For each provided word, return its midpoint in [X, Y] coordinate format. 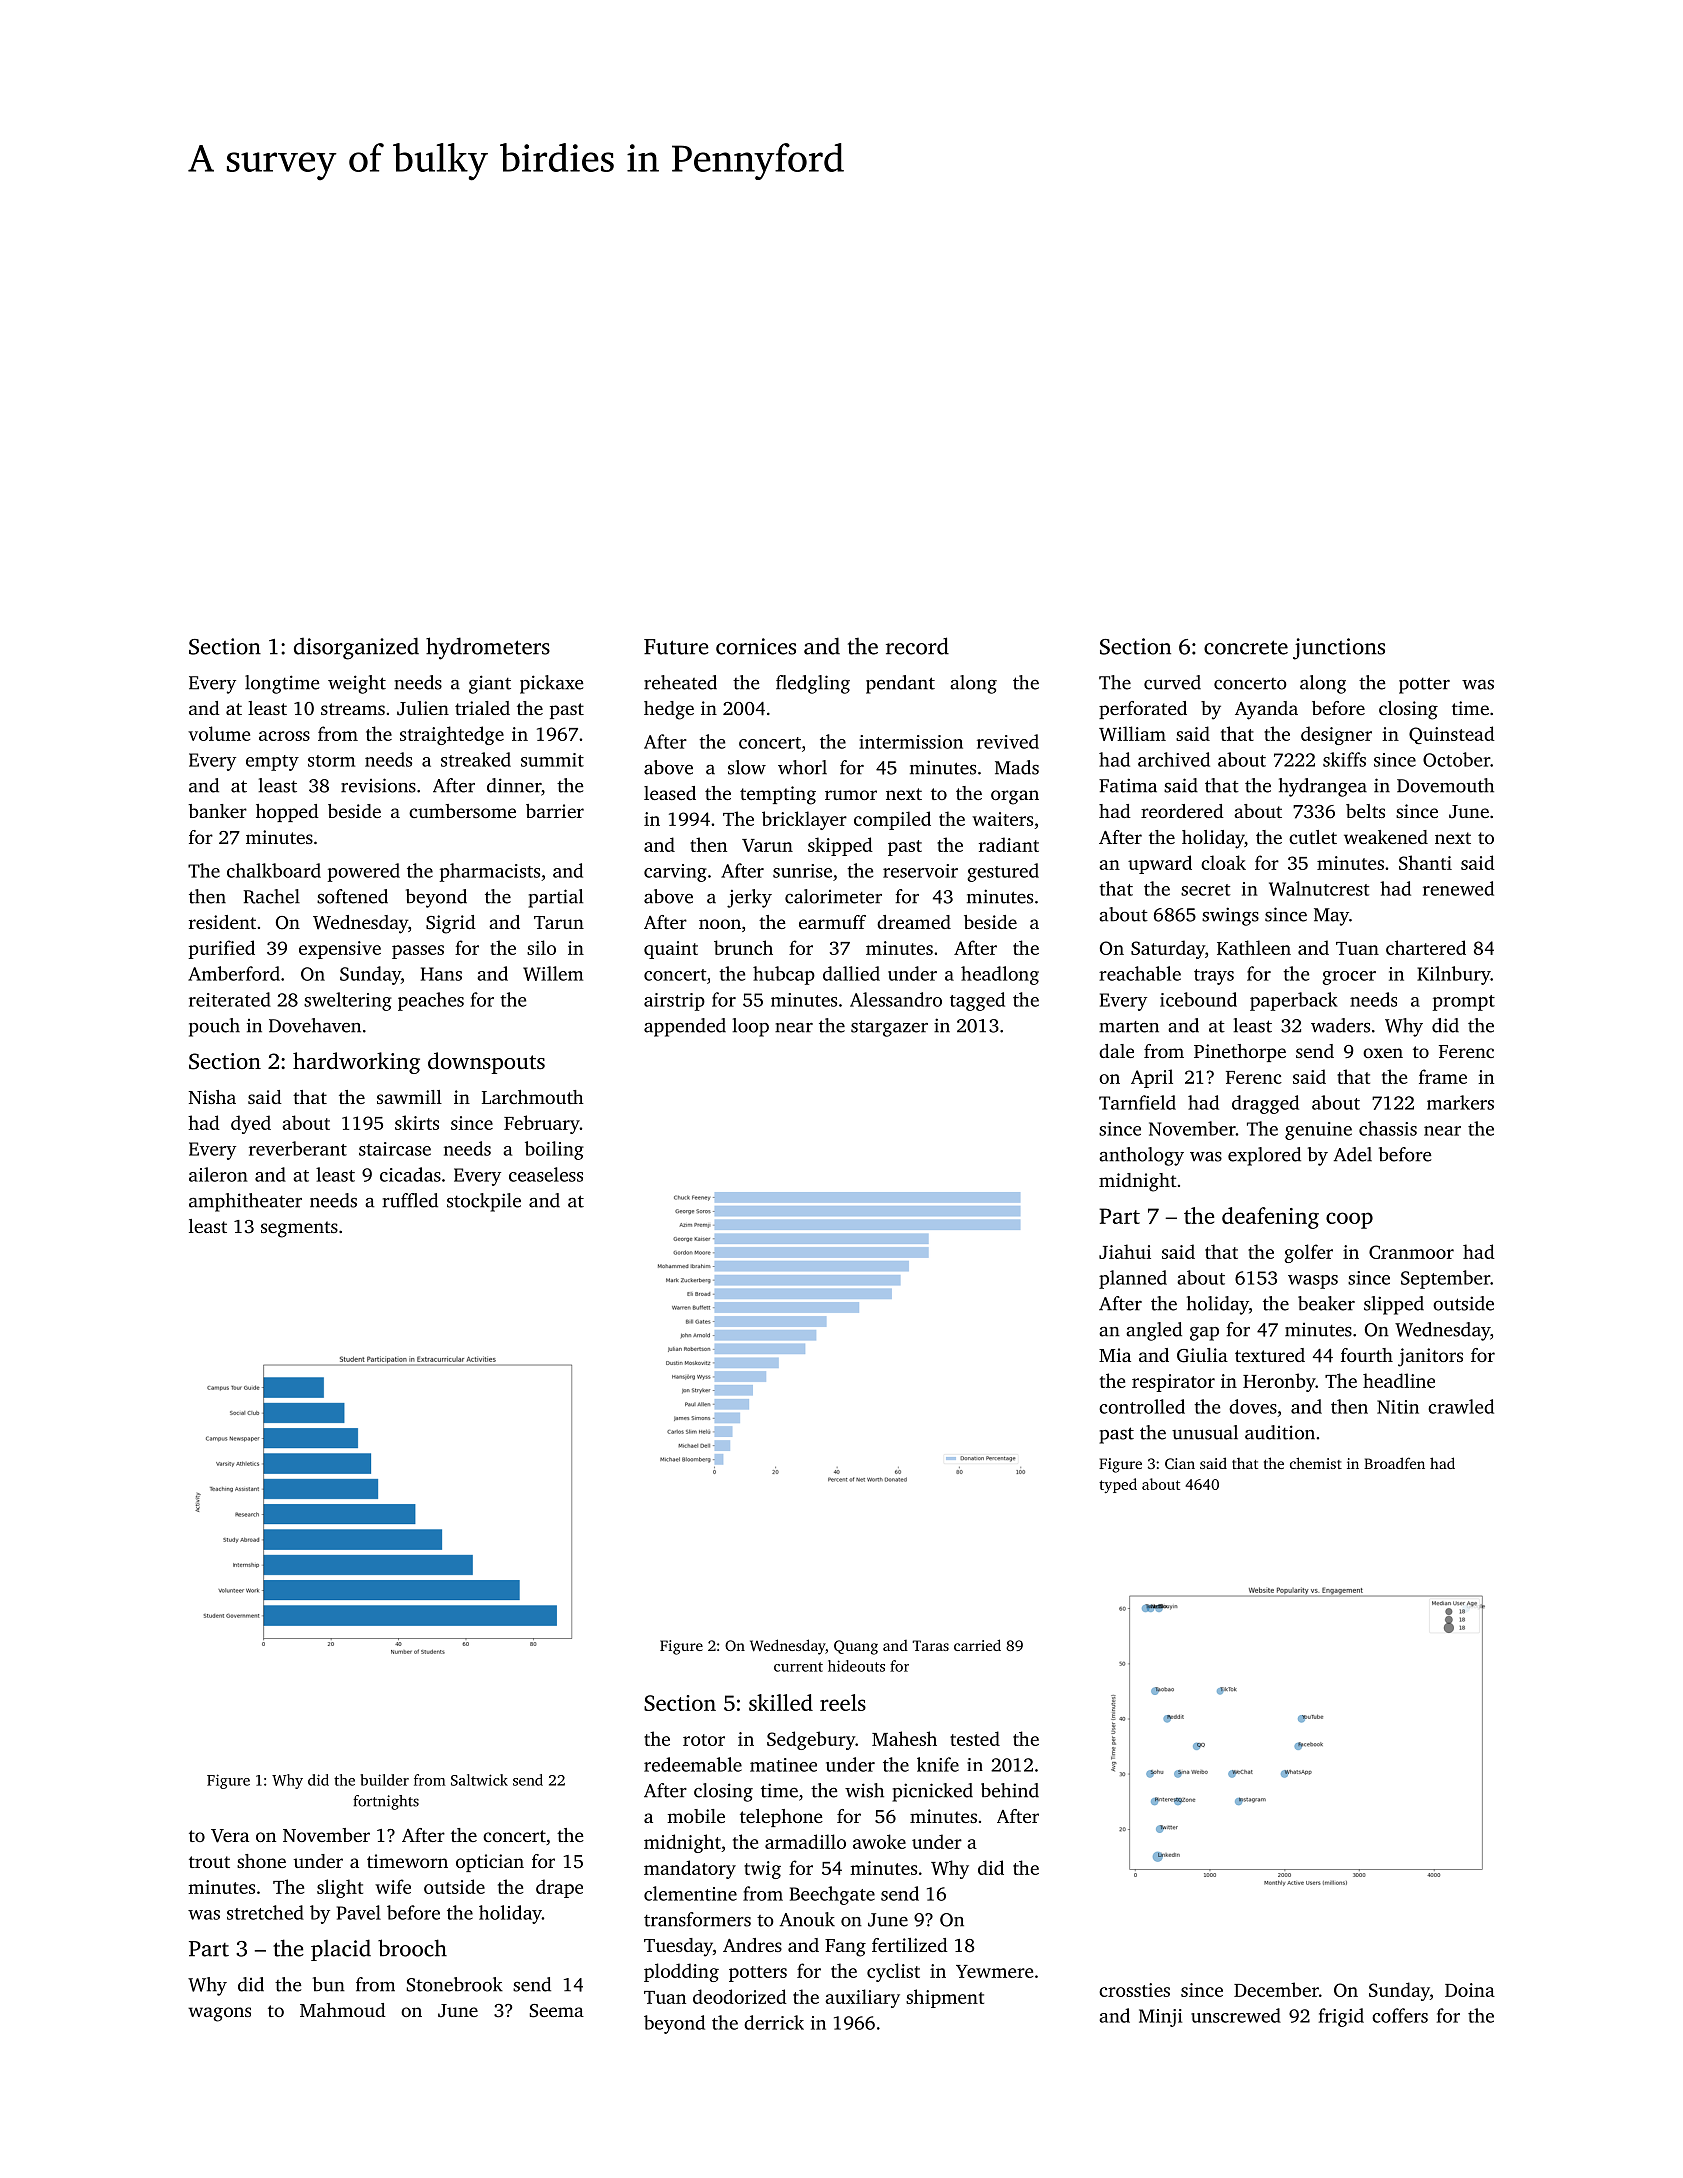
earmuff [832, 922]
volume [219, 733]
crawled [1461, 1406]
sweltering [348, 1001]
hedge [669, 710]
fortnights [386, 1802]
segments [299, 1229]
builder [384, 1780]
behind [1010, 1790]
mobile [696, 1816]
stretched [265, 1912]
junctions [1339, 649]
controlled [1142, 1406]
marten [1129, 1027]
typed [1118, 1485]
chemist [1316, 1463]
